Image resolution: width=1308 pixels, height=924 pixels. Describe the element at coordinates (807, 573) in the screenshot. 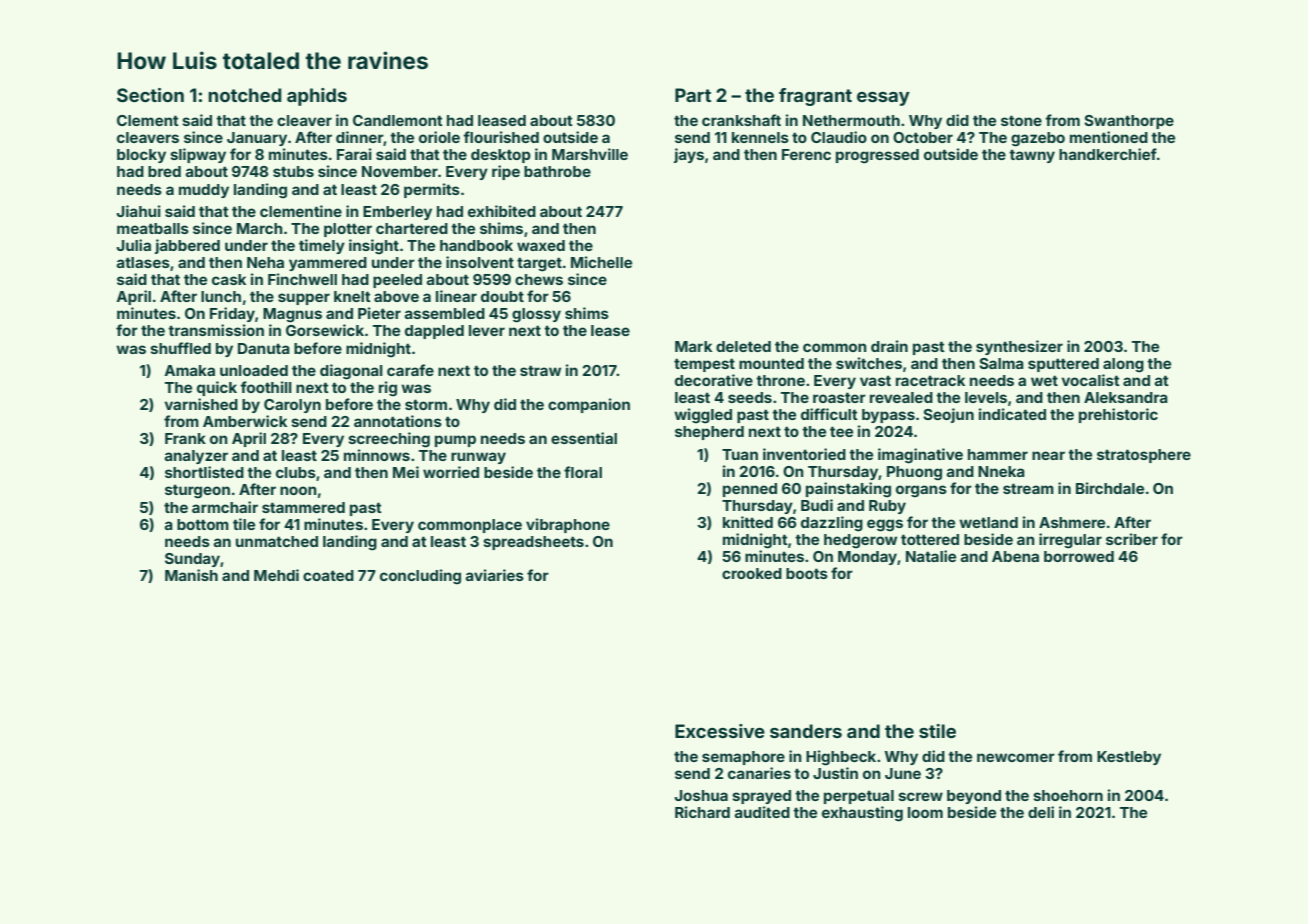

I see `boots` at that location.
